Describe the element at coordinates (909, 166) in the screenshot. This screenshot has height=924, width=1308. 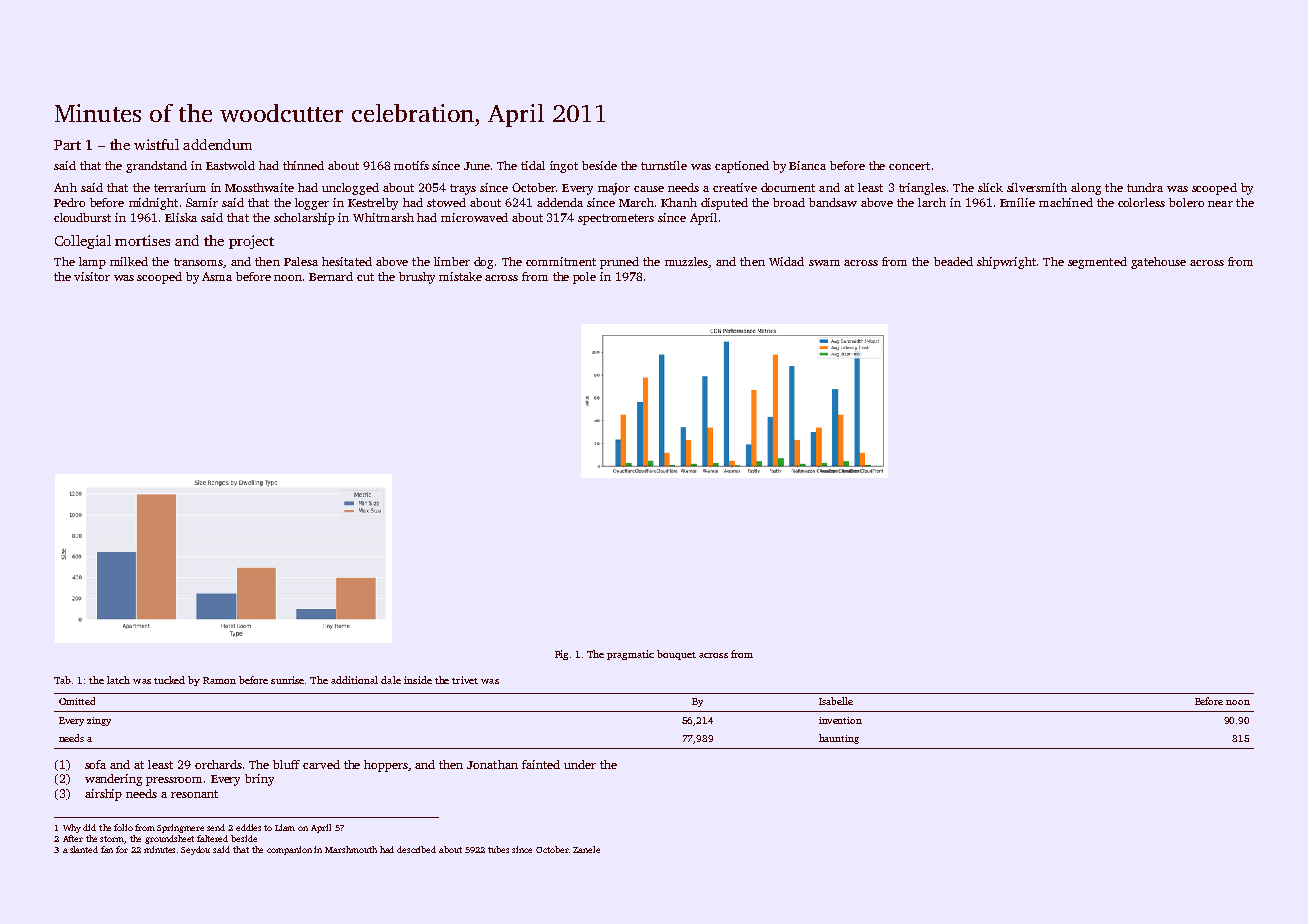
I see `concert` at that location.
